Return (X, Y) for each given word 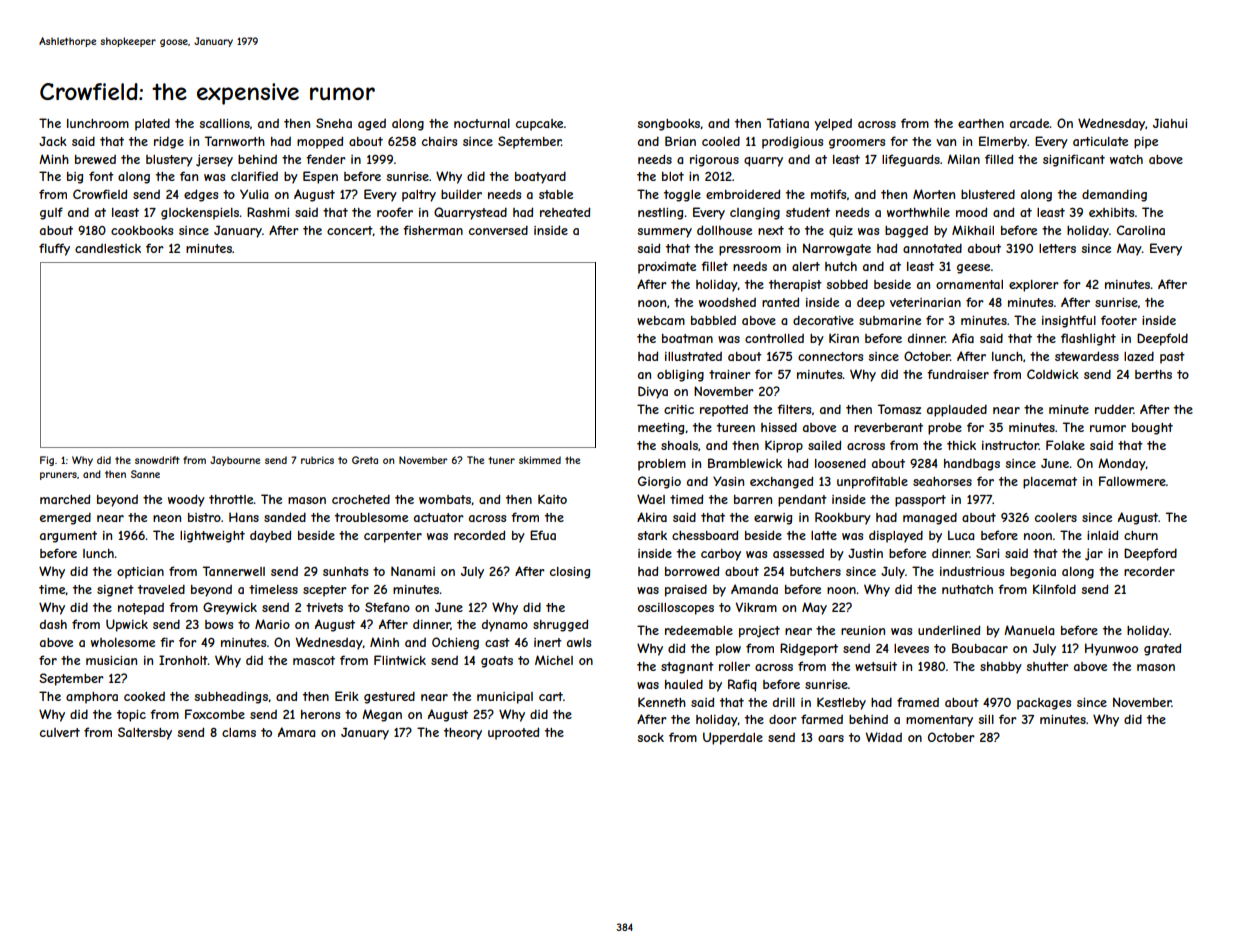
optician (140, 573)
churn (1141, 535)
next (771, 230)
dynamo (505, 626)
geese (973, 269)
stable (556, 194)
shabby (1001, 668)
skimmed (540, 460)
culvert (60, 732)
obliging (680, 376)
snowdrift (157, 460)
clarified (254, 176)
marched (65, 499)
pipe (1146, 143)
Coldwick (1053, 374)
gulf (51, 213)
